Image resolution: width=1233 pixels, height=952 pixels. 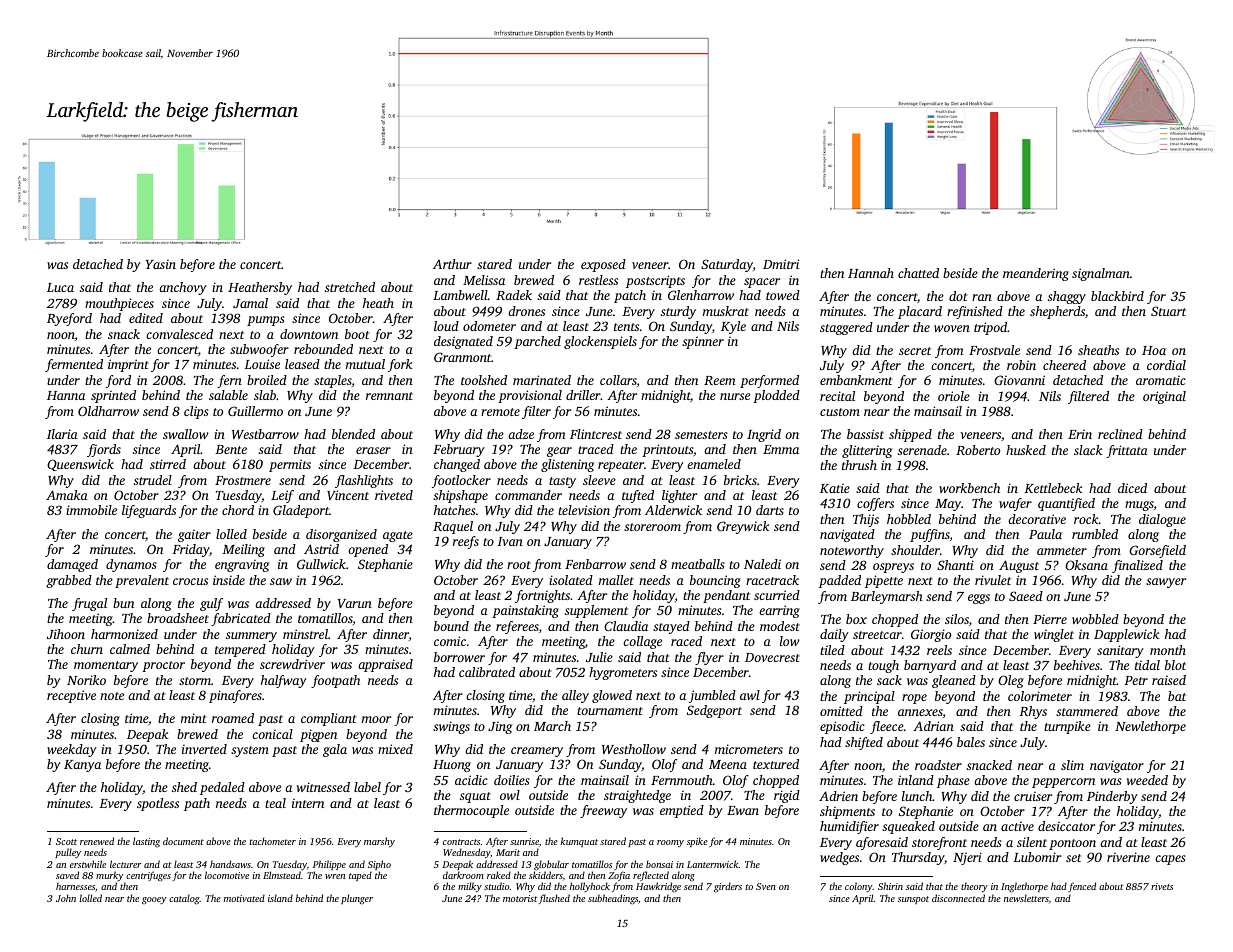 What do you see at coordinates (678, 312) in the document?
I see `sturdy` at bounding box center [678, 312].
